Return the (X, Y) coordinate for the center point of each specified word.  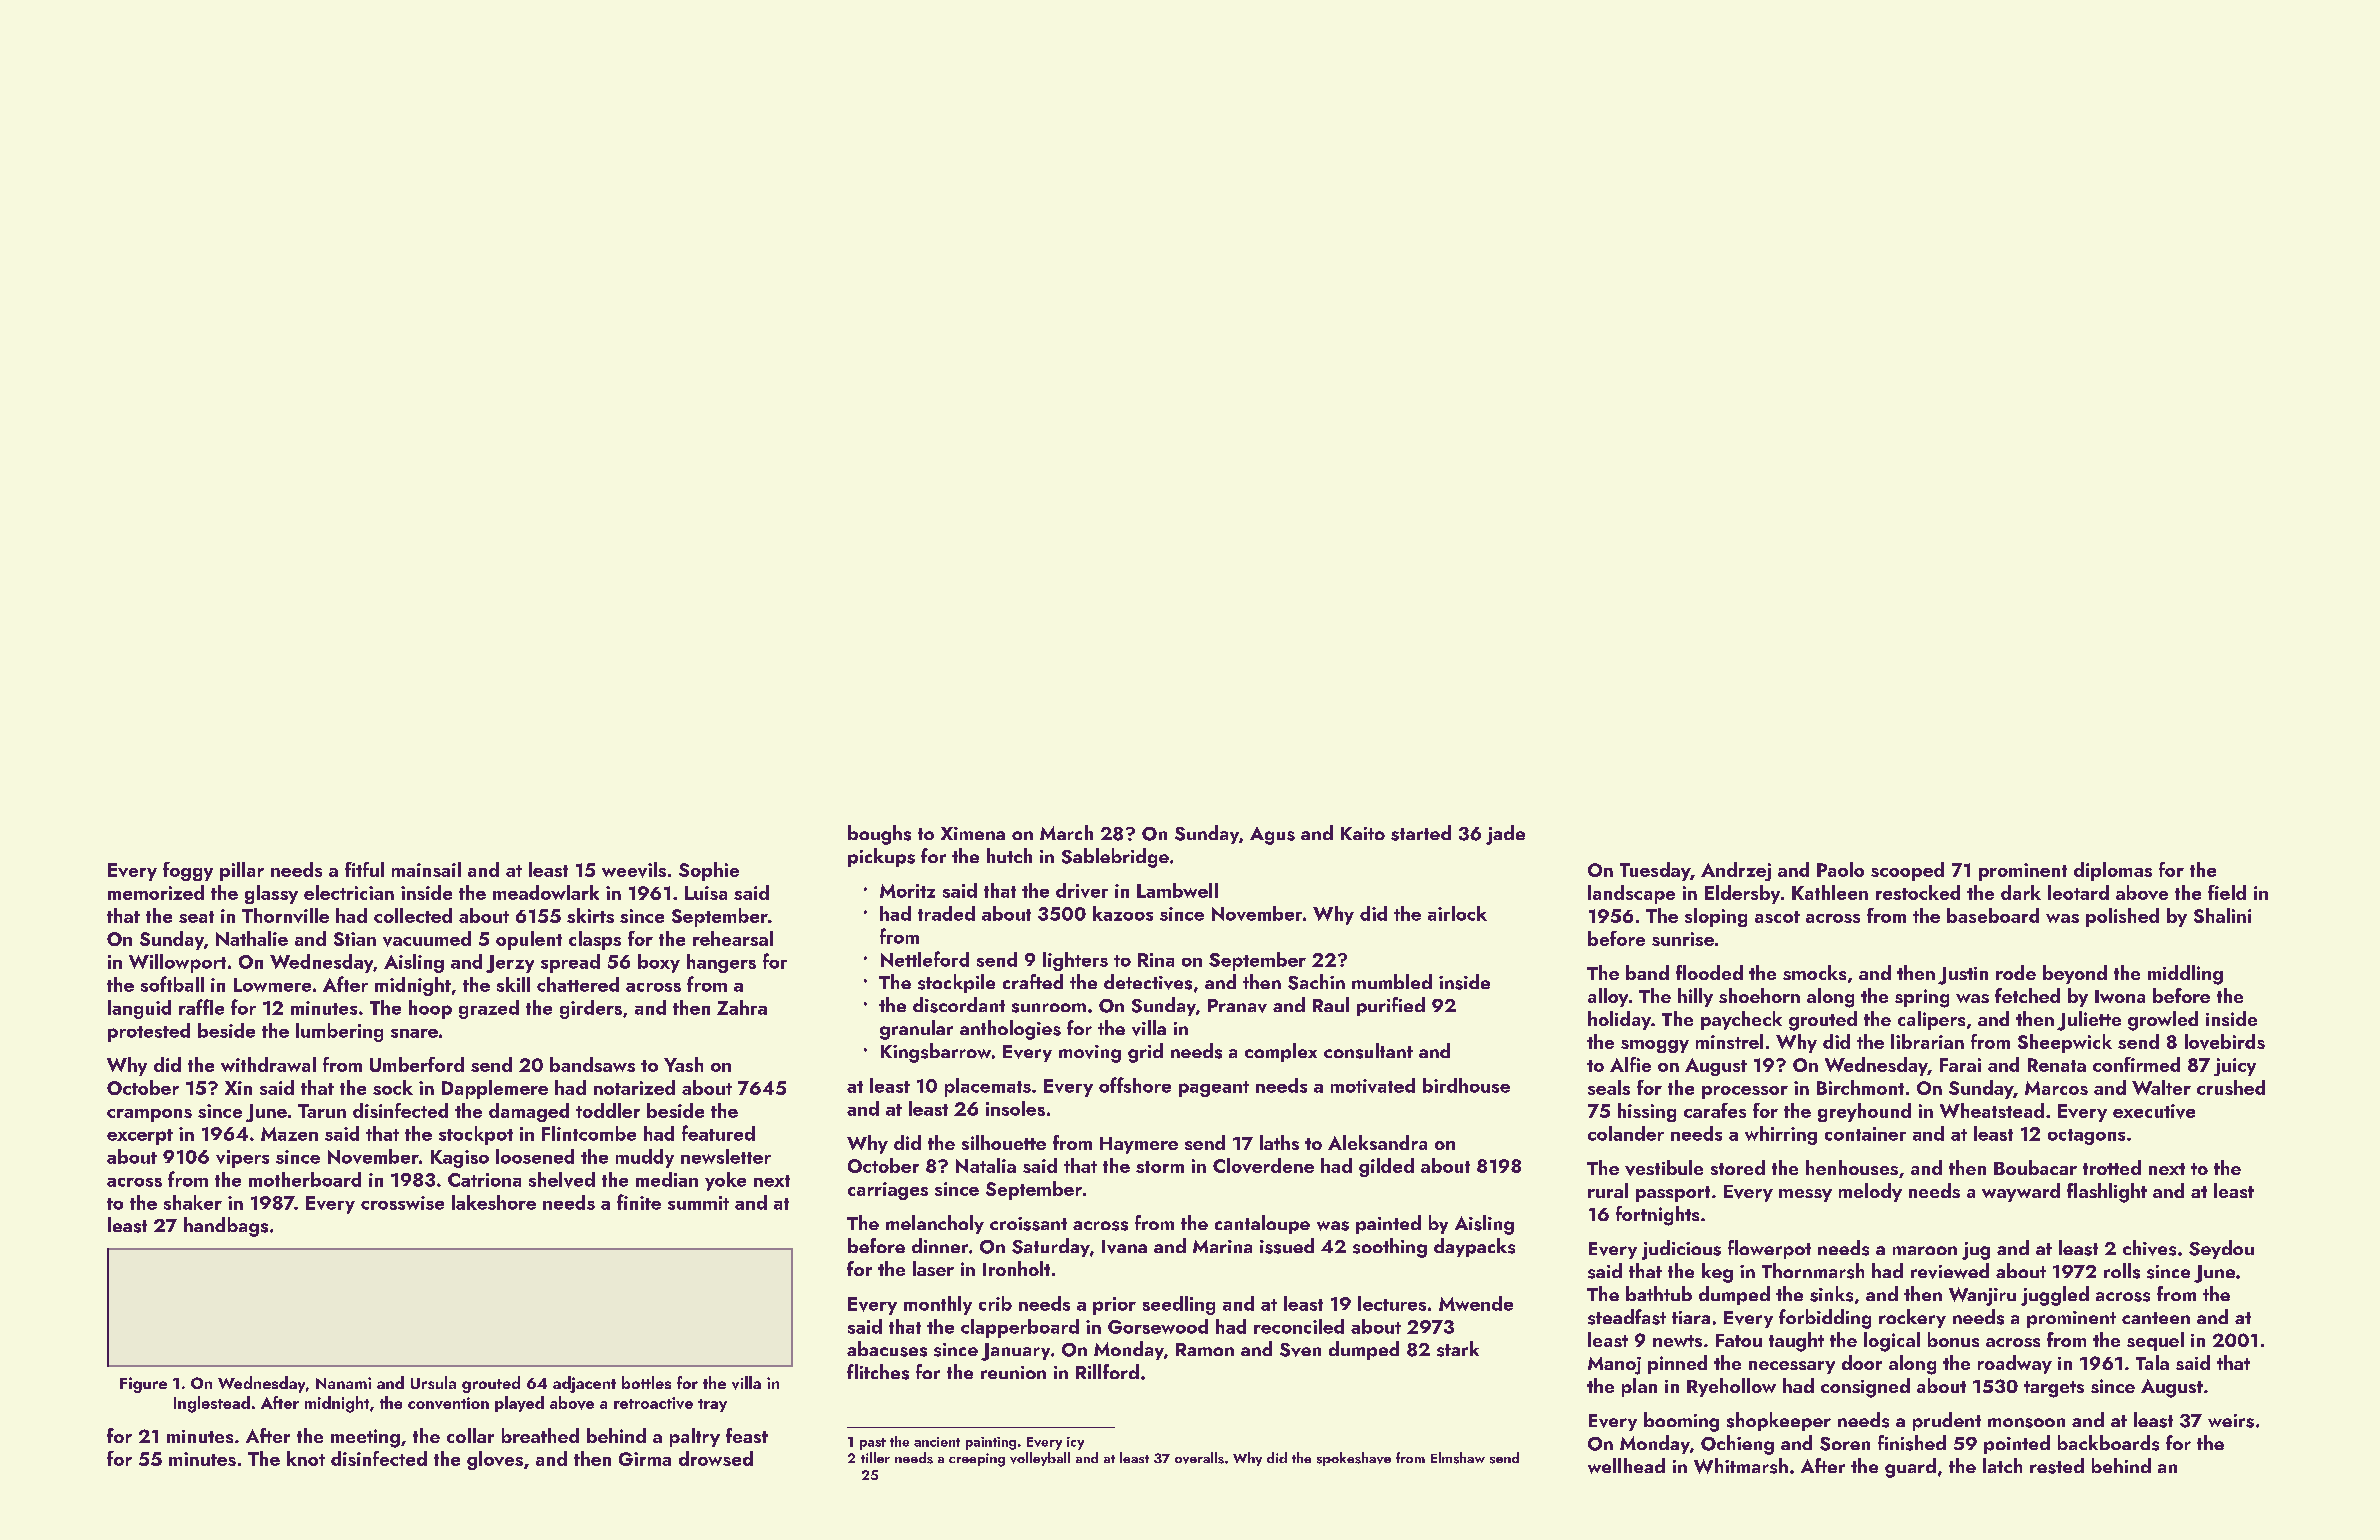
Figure (143, 1385)
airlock (1457, 913)
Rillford (1107, 1371)
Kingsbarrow (936, 1053)
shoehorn (1759, 995)
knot (306, 1458)
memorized (156, 892)
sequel (2155, 1341)
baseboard (1993, 915)
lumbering (339, 1032)
